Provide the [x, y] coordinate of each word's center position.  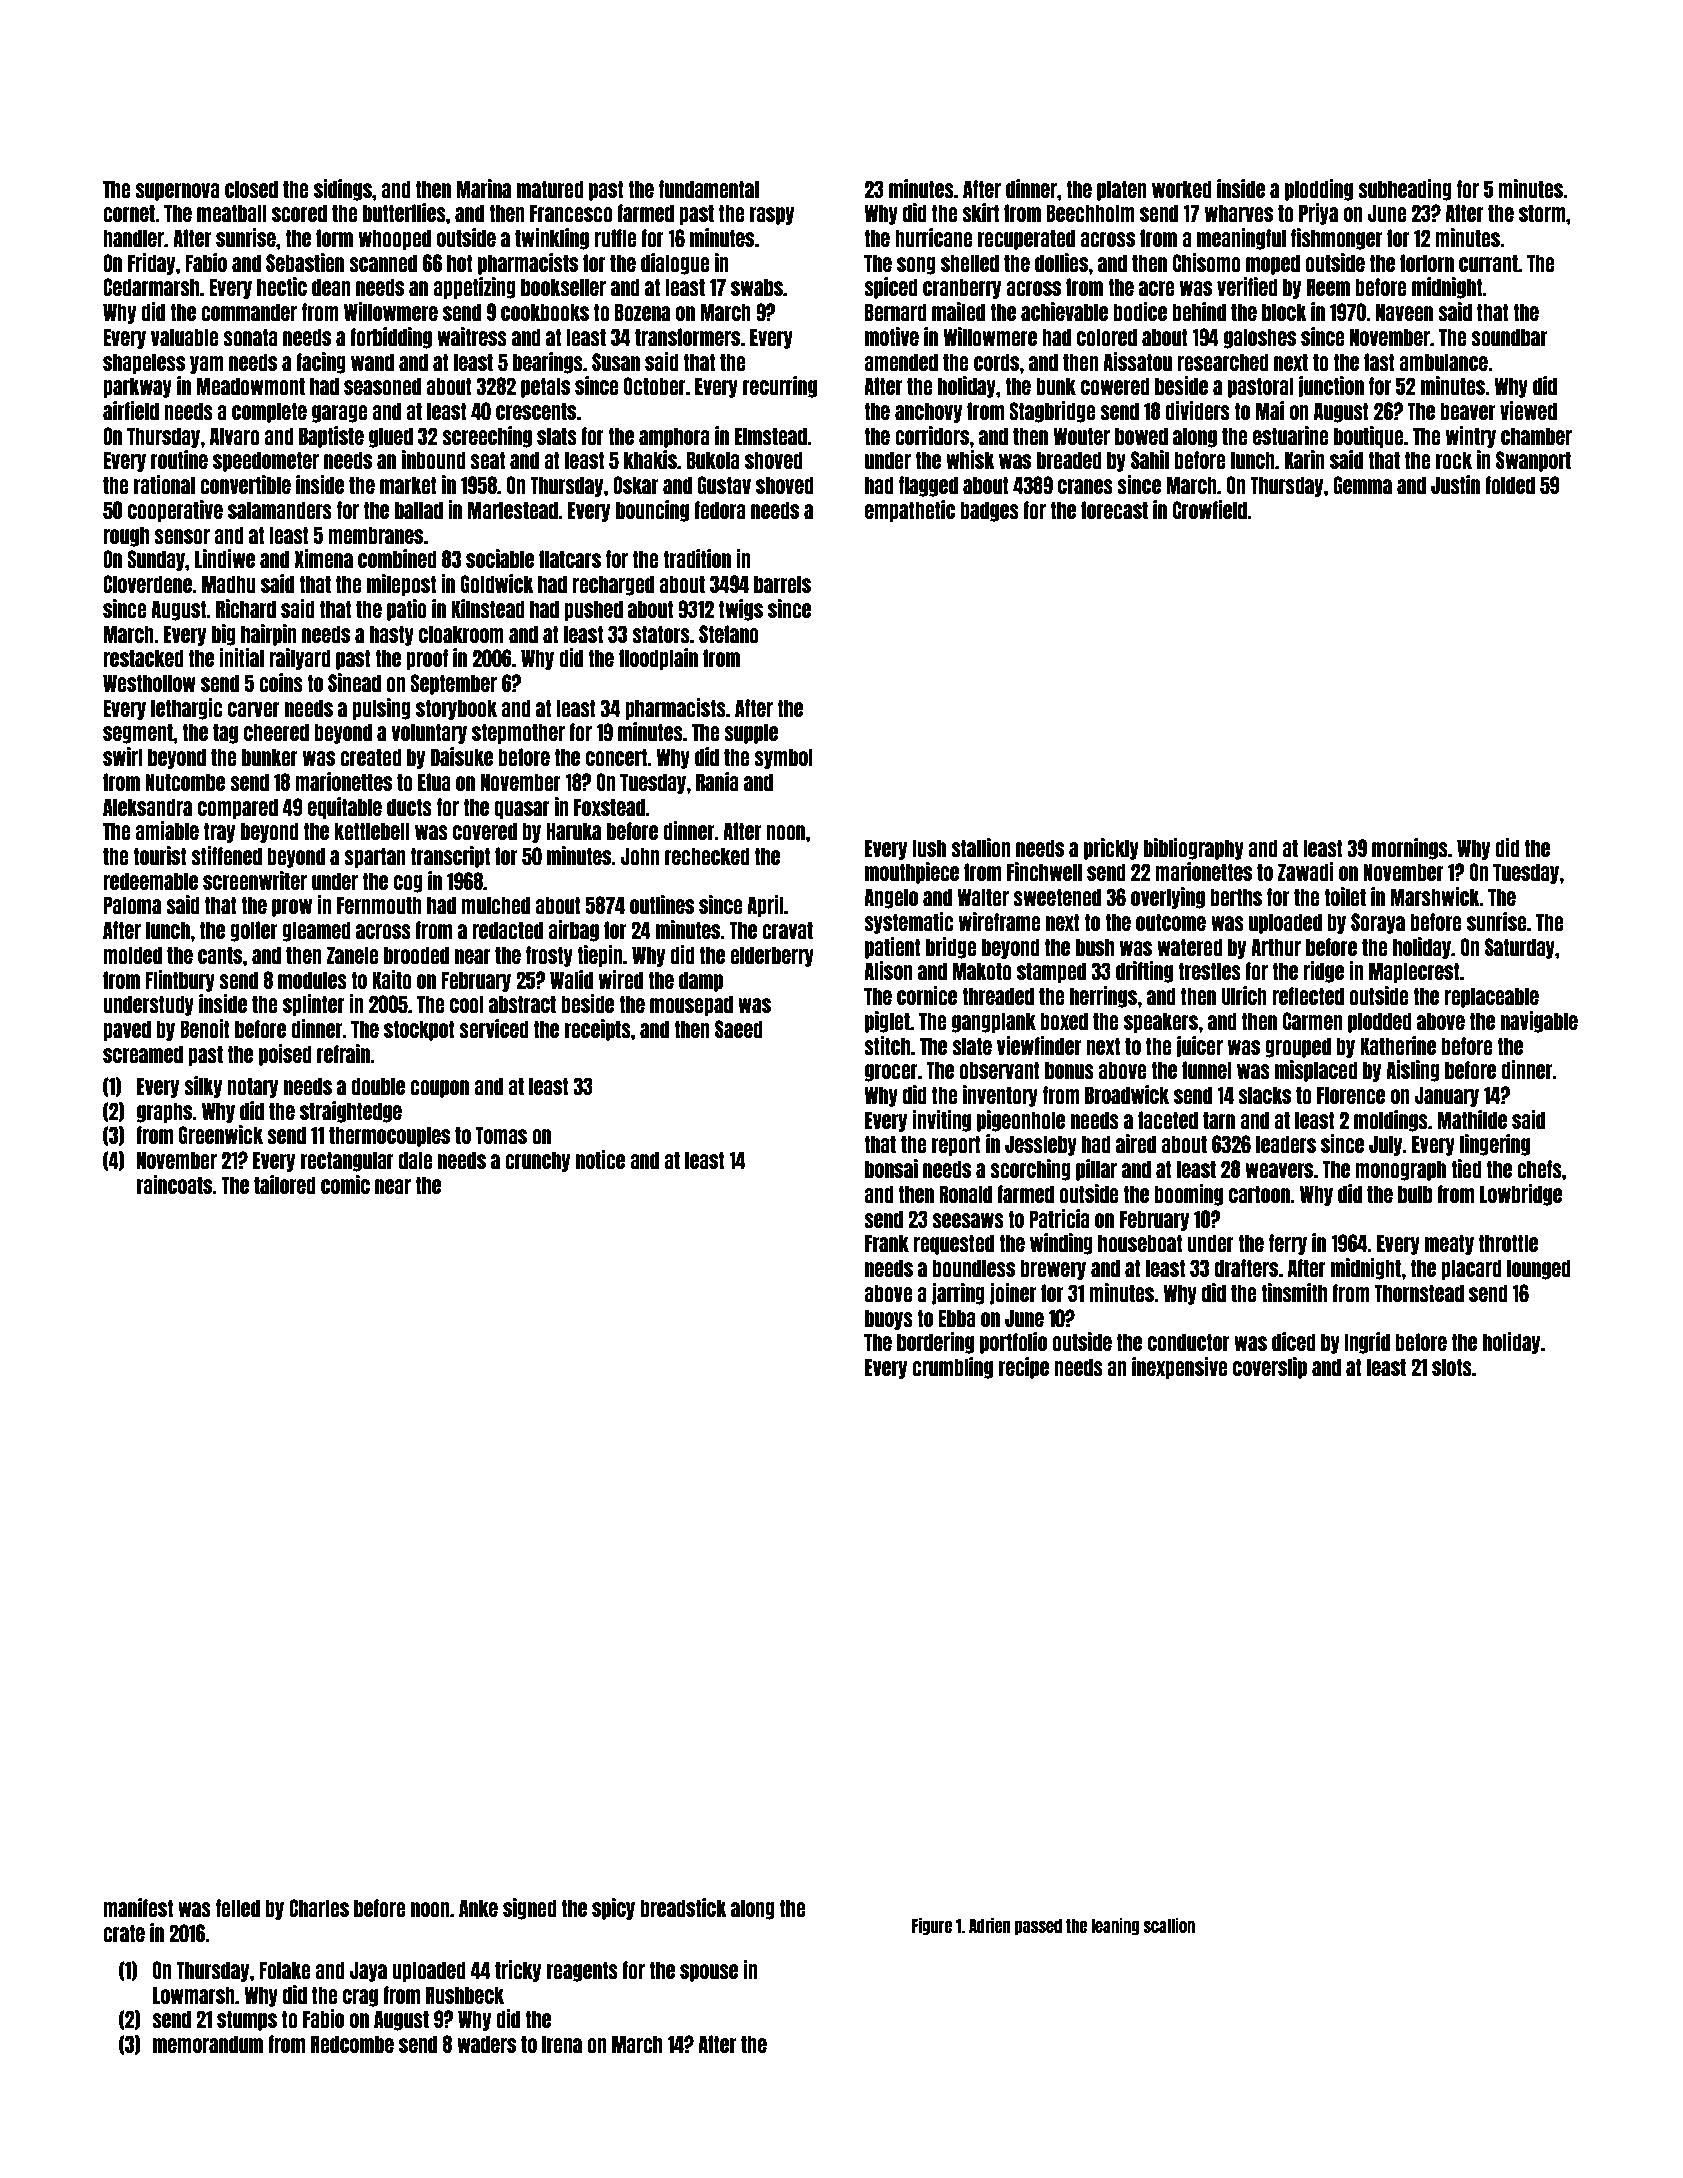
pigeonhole [1021, 1121]
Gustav [724, 485]
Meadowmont [250, 386]
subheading [1405, 190]
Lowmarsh [194, 1995]
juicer [1199, 1047]
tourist [160, 855]
